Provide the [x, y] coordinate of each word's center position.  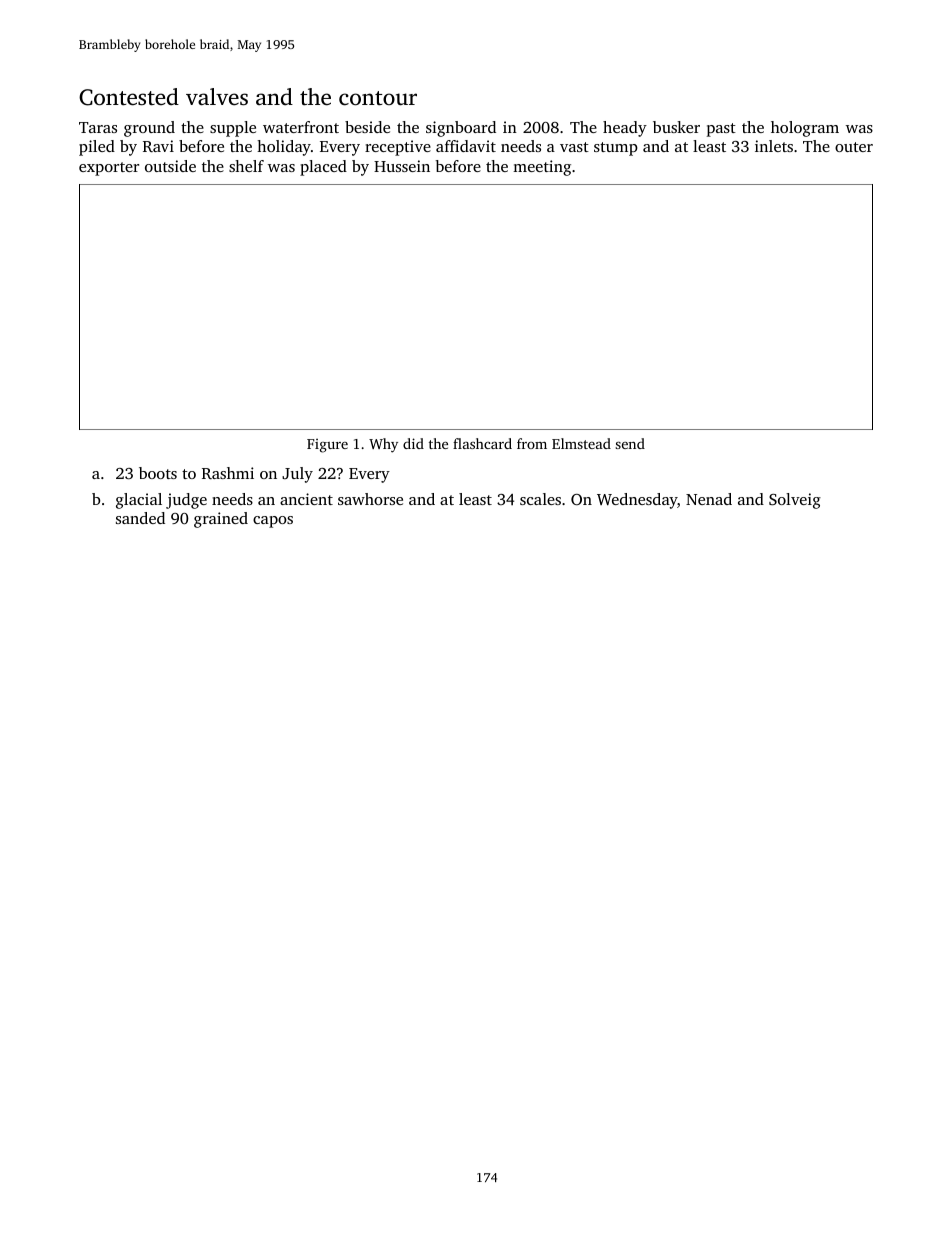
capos [273, 522]
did [413, 443]
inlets [774, 146]
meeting [542, 168]
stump [616, 149]
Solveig [795, 501]
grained [221, 520]
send [630, 443]
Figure [327, 446]
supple [233, 129]
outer [854, 147]
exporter [109, 169]
